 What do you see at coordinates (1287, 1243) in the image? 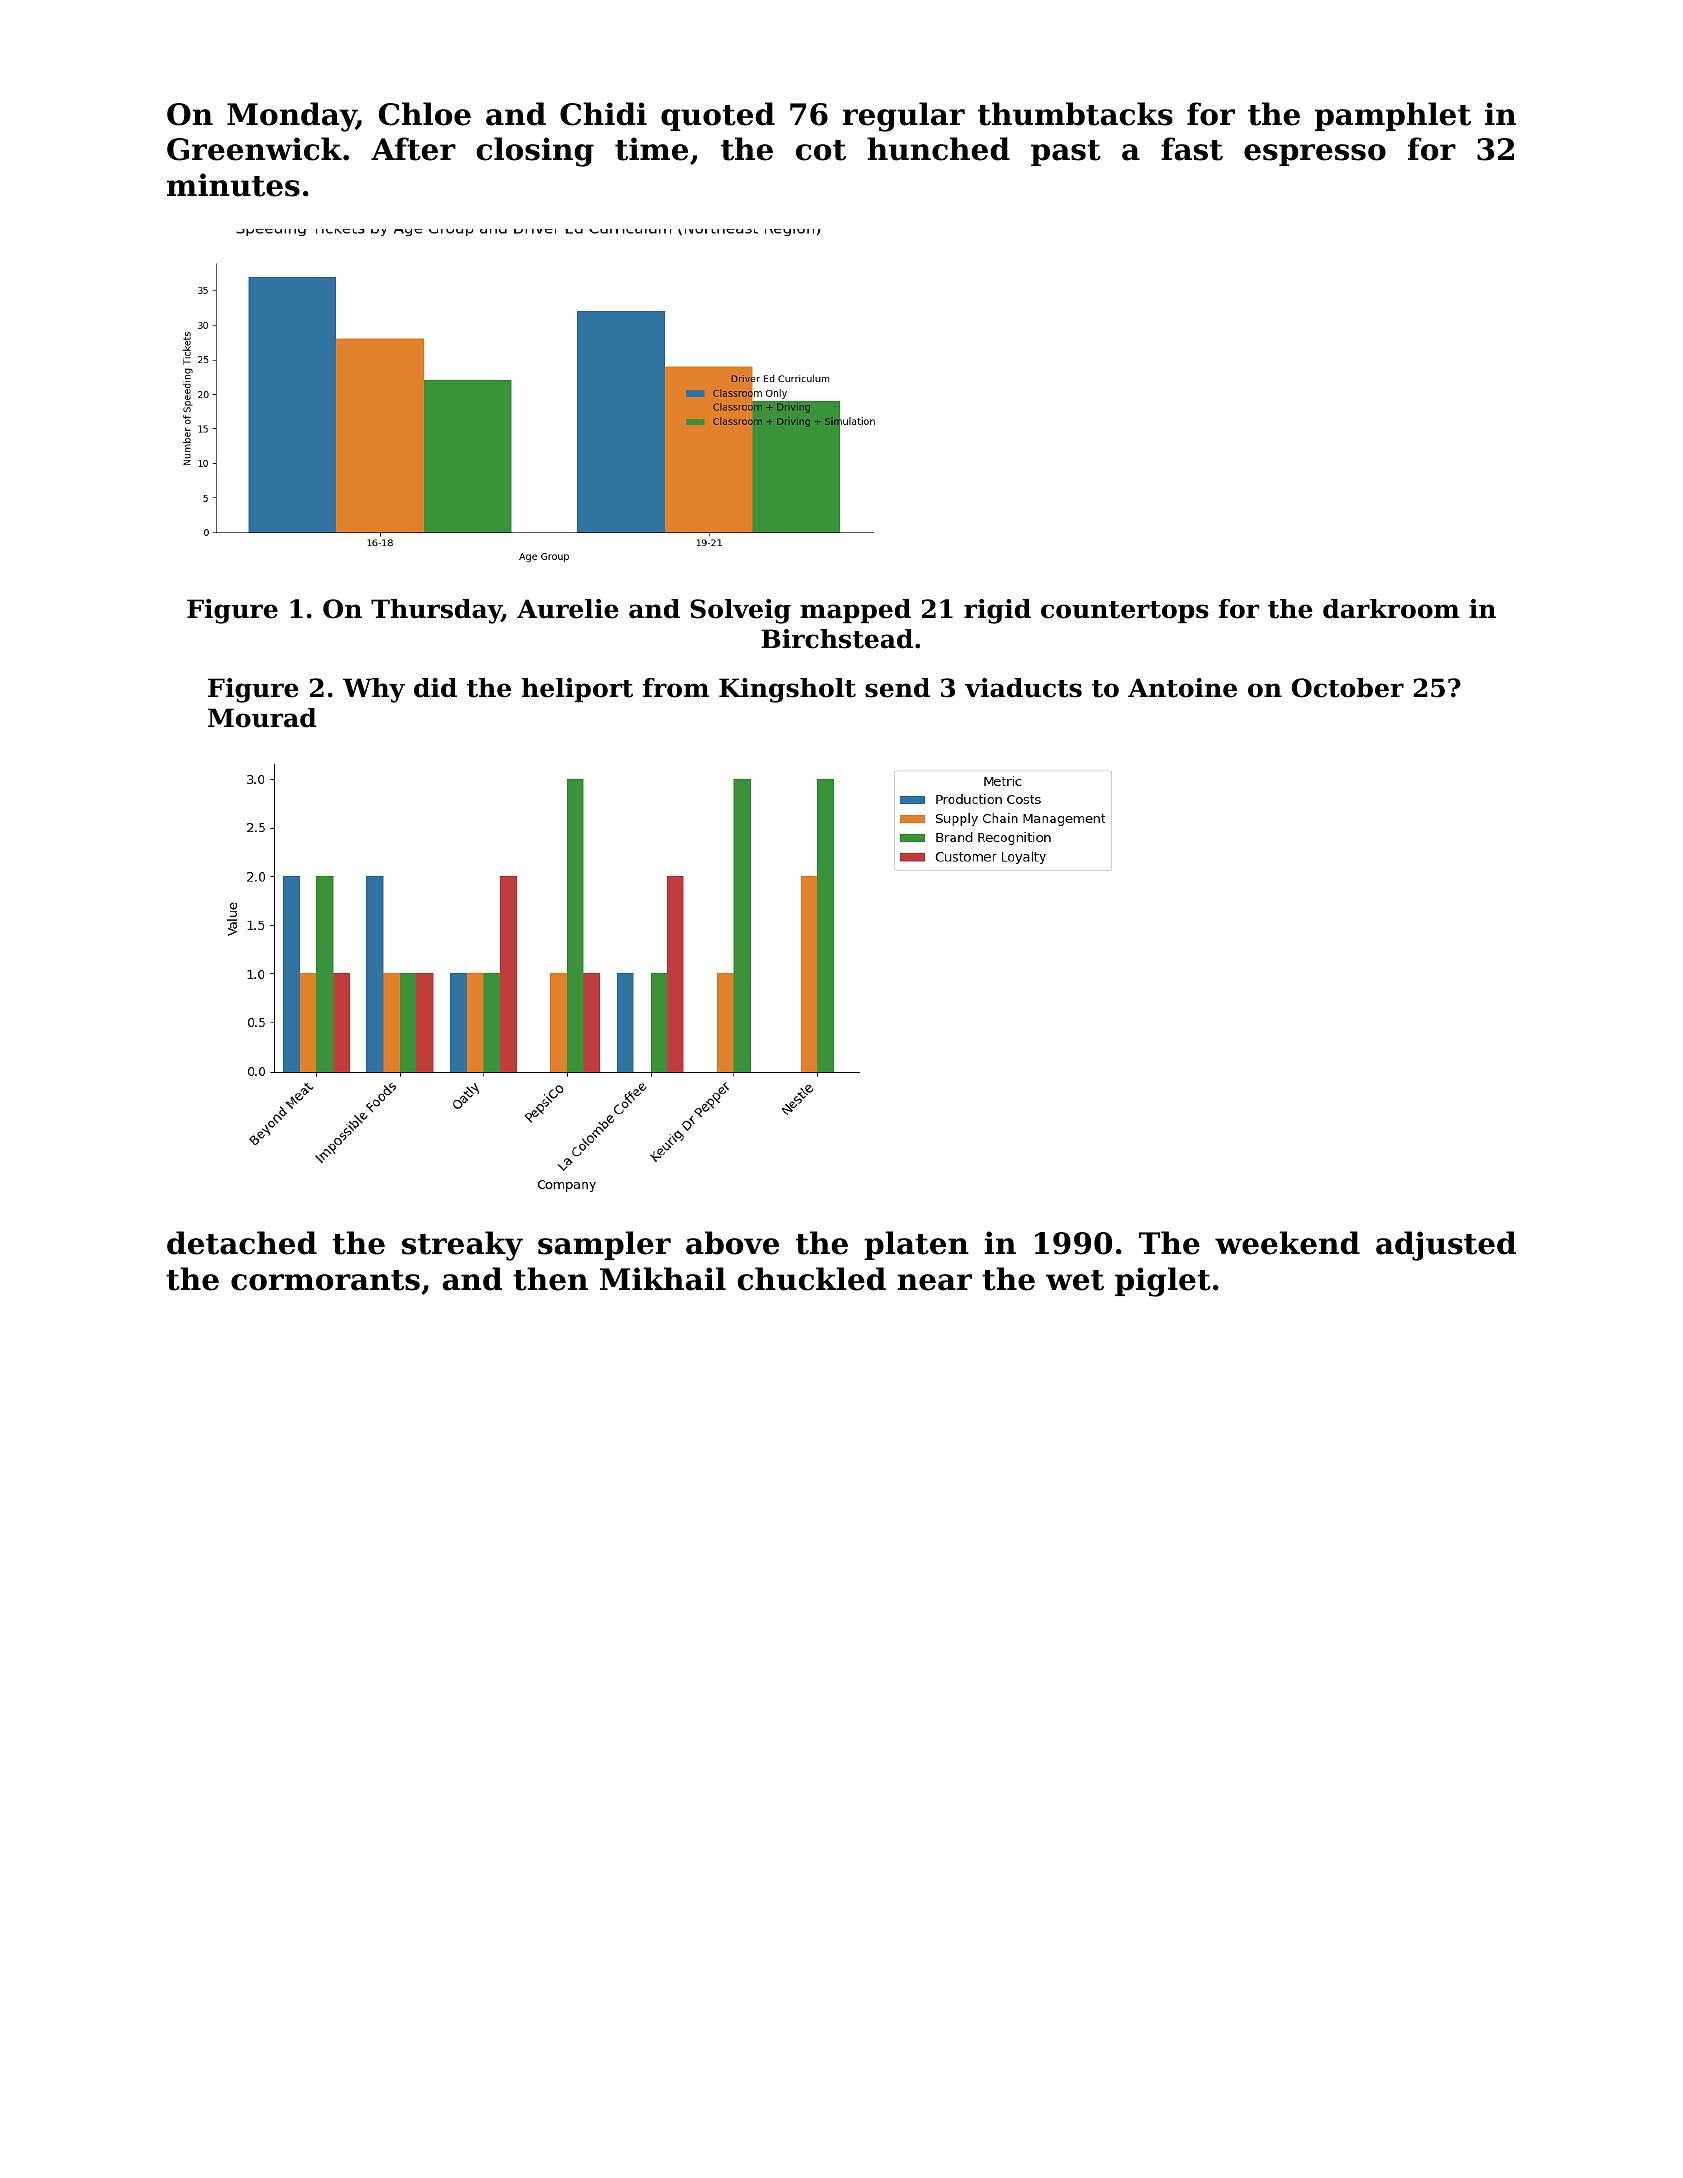
I see `weekend` at bounding box center [1287, 1243].
